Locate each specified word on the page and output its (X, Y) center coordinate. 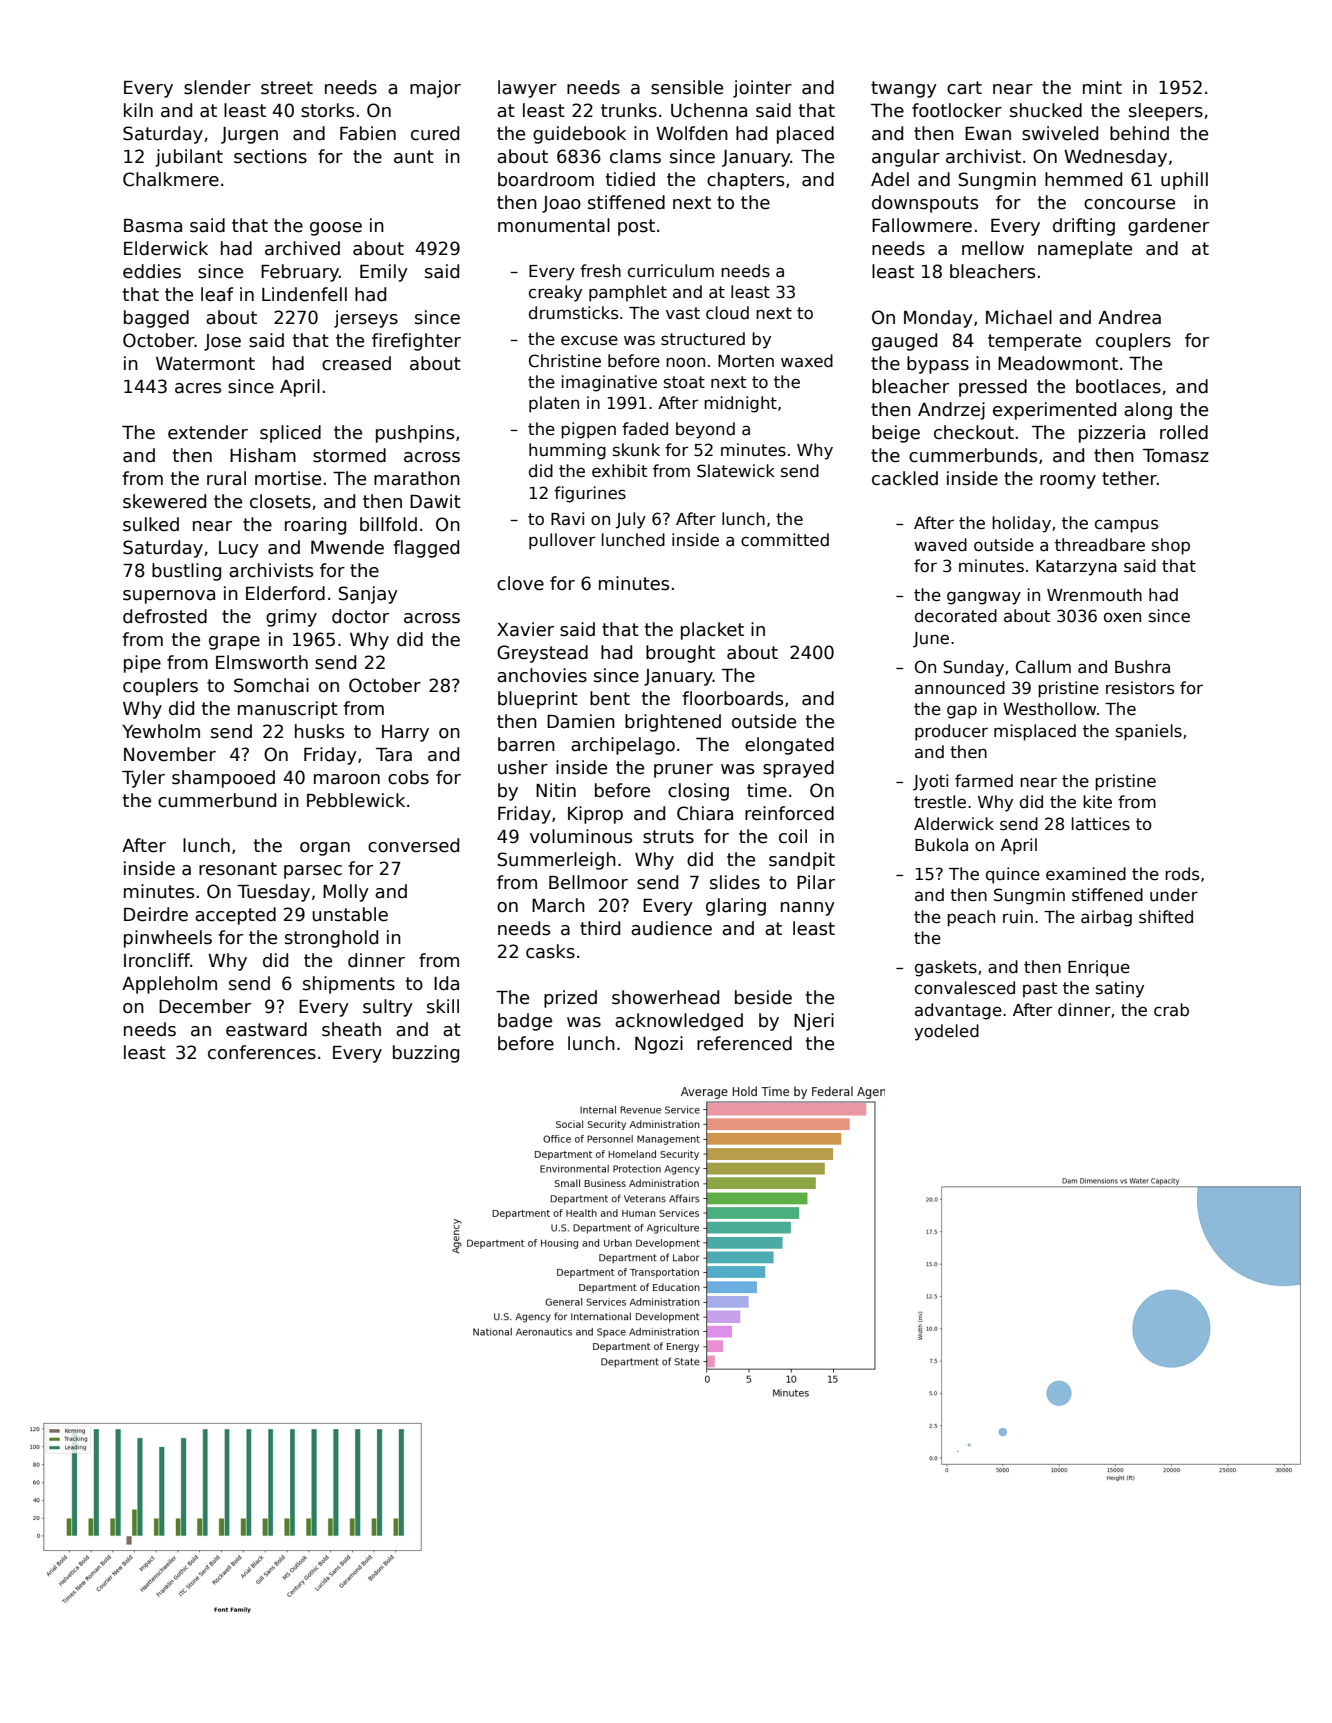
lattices (1101, 824)
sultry (388, 1008)
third (600, 928)
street (287, 88)
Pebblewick (356, 800)
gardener (1168, 227)
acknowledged (679, 1022)
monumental (554, 225)
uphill (1184, 181)
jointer (762, 89)
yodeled (946, 1032)
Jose (222, 342)
